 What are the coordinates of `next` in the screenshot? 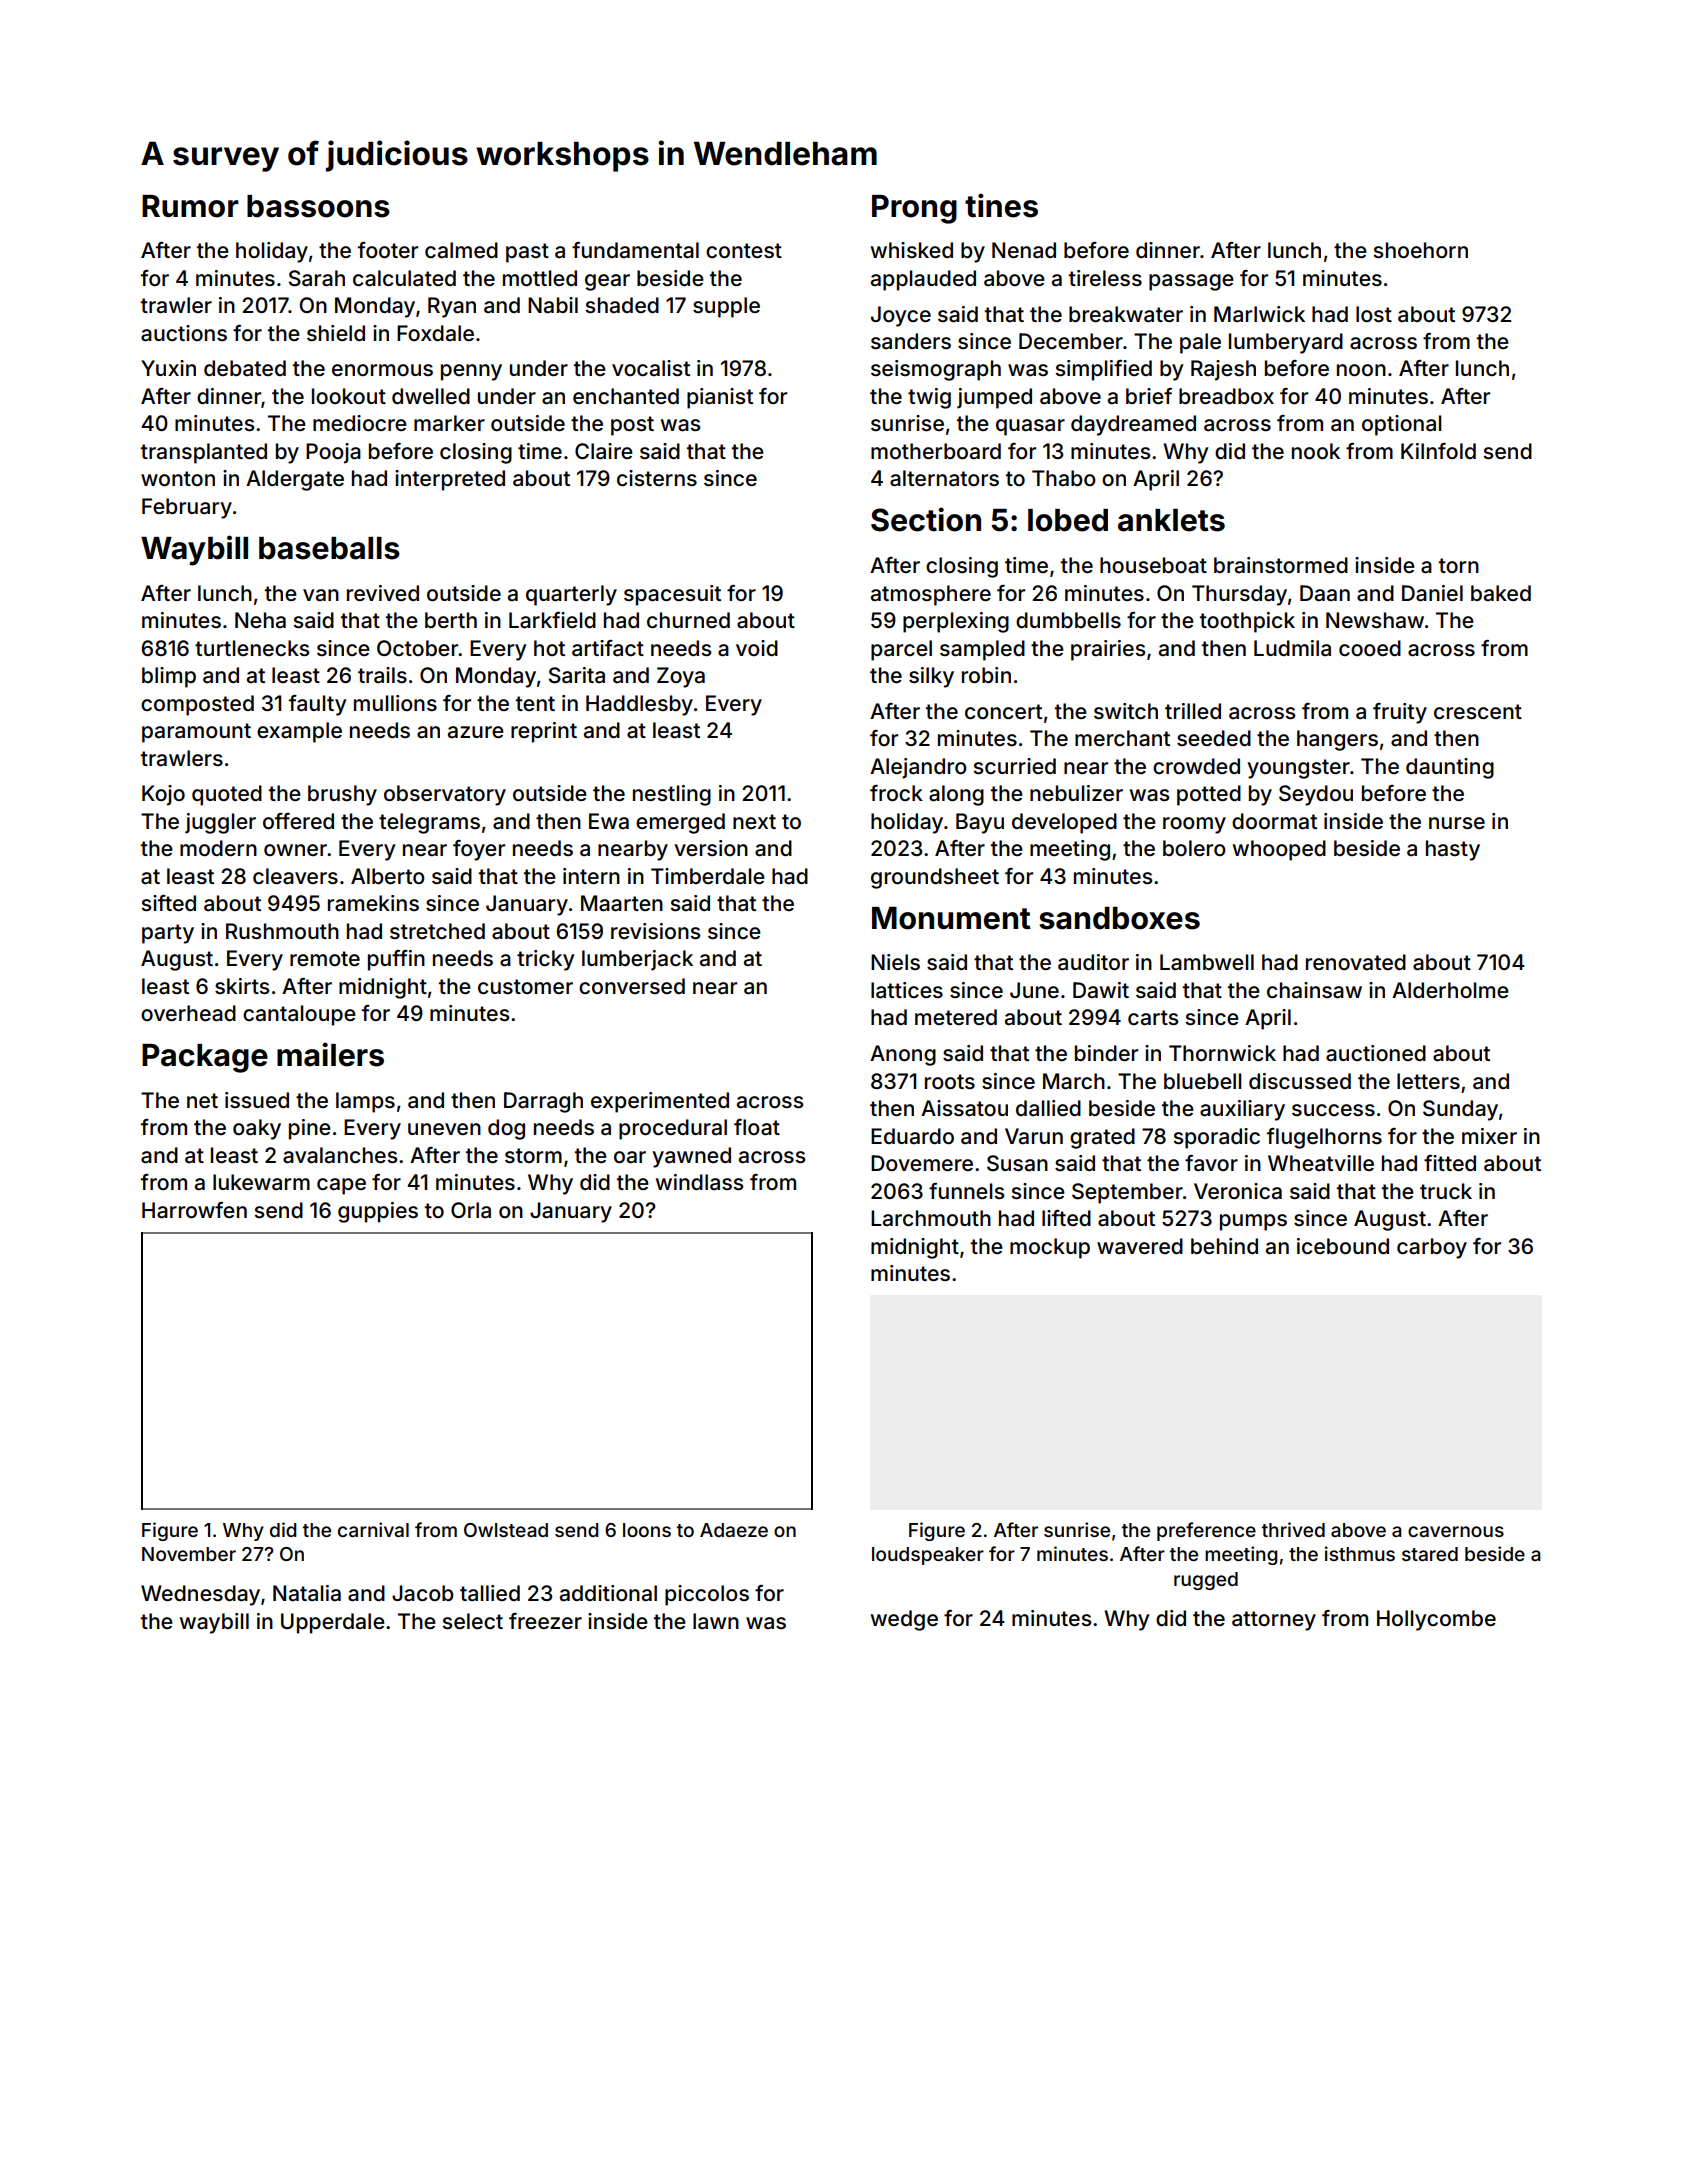 It's located at (754, 821).
